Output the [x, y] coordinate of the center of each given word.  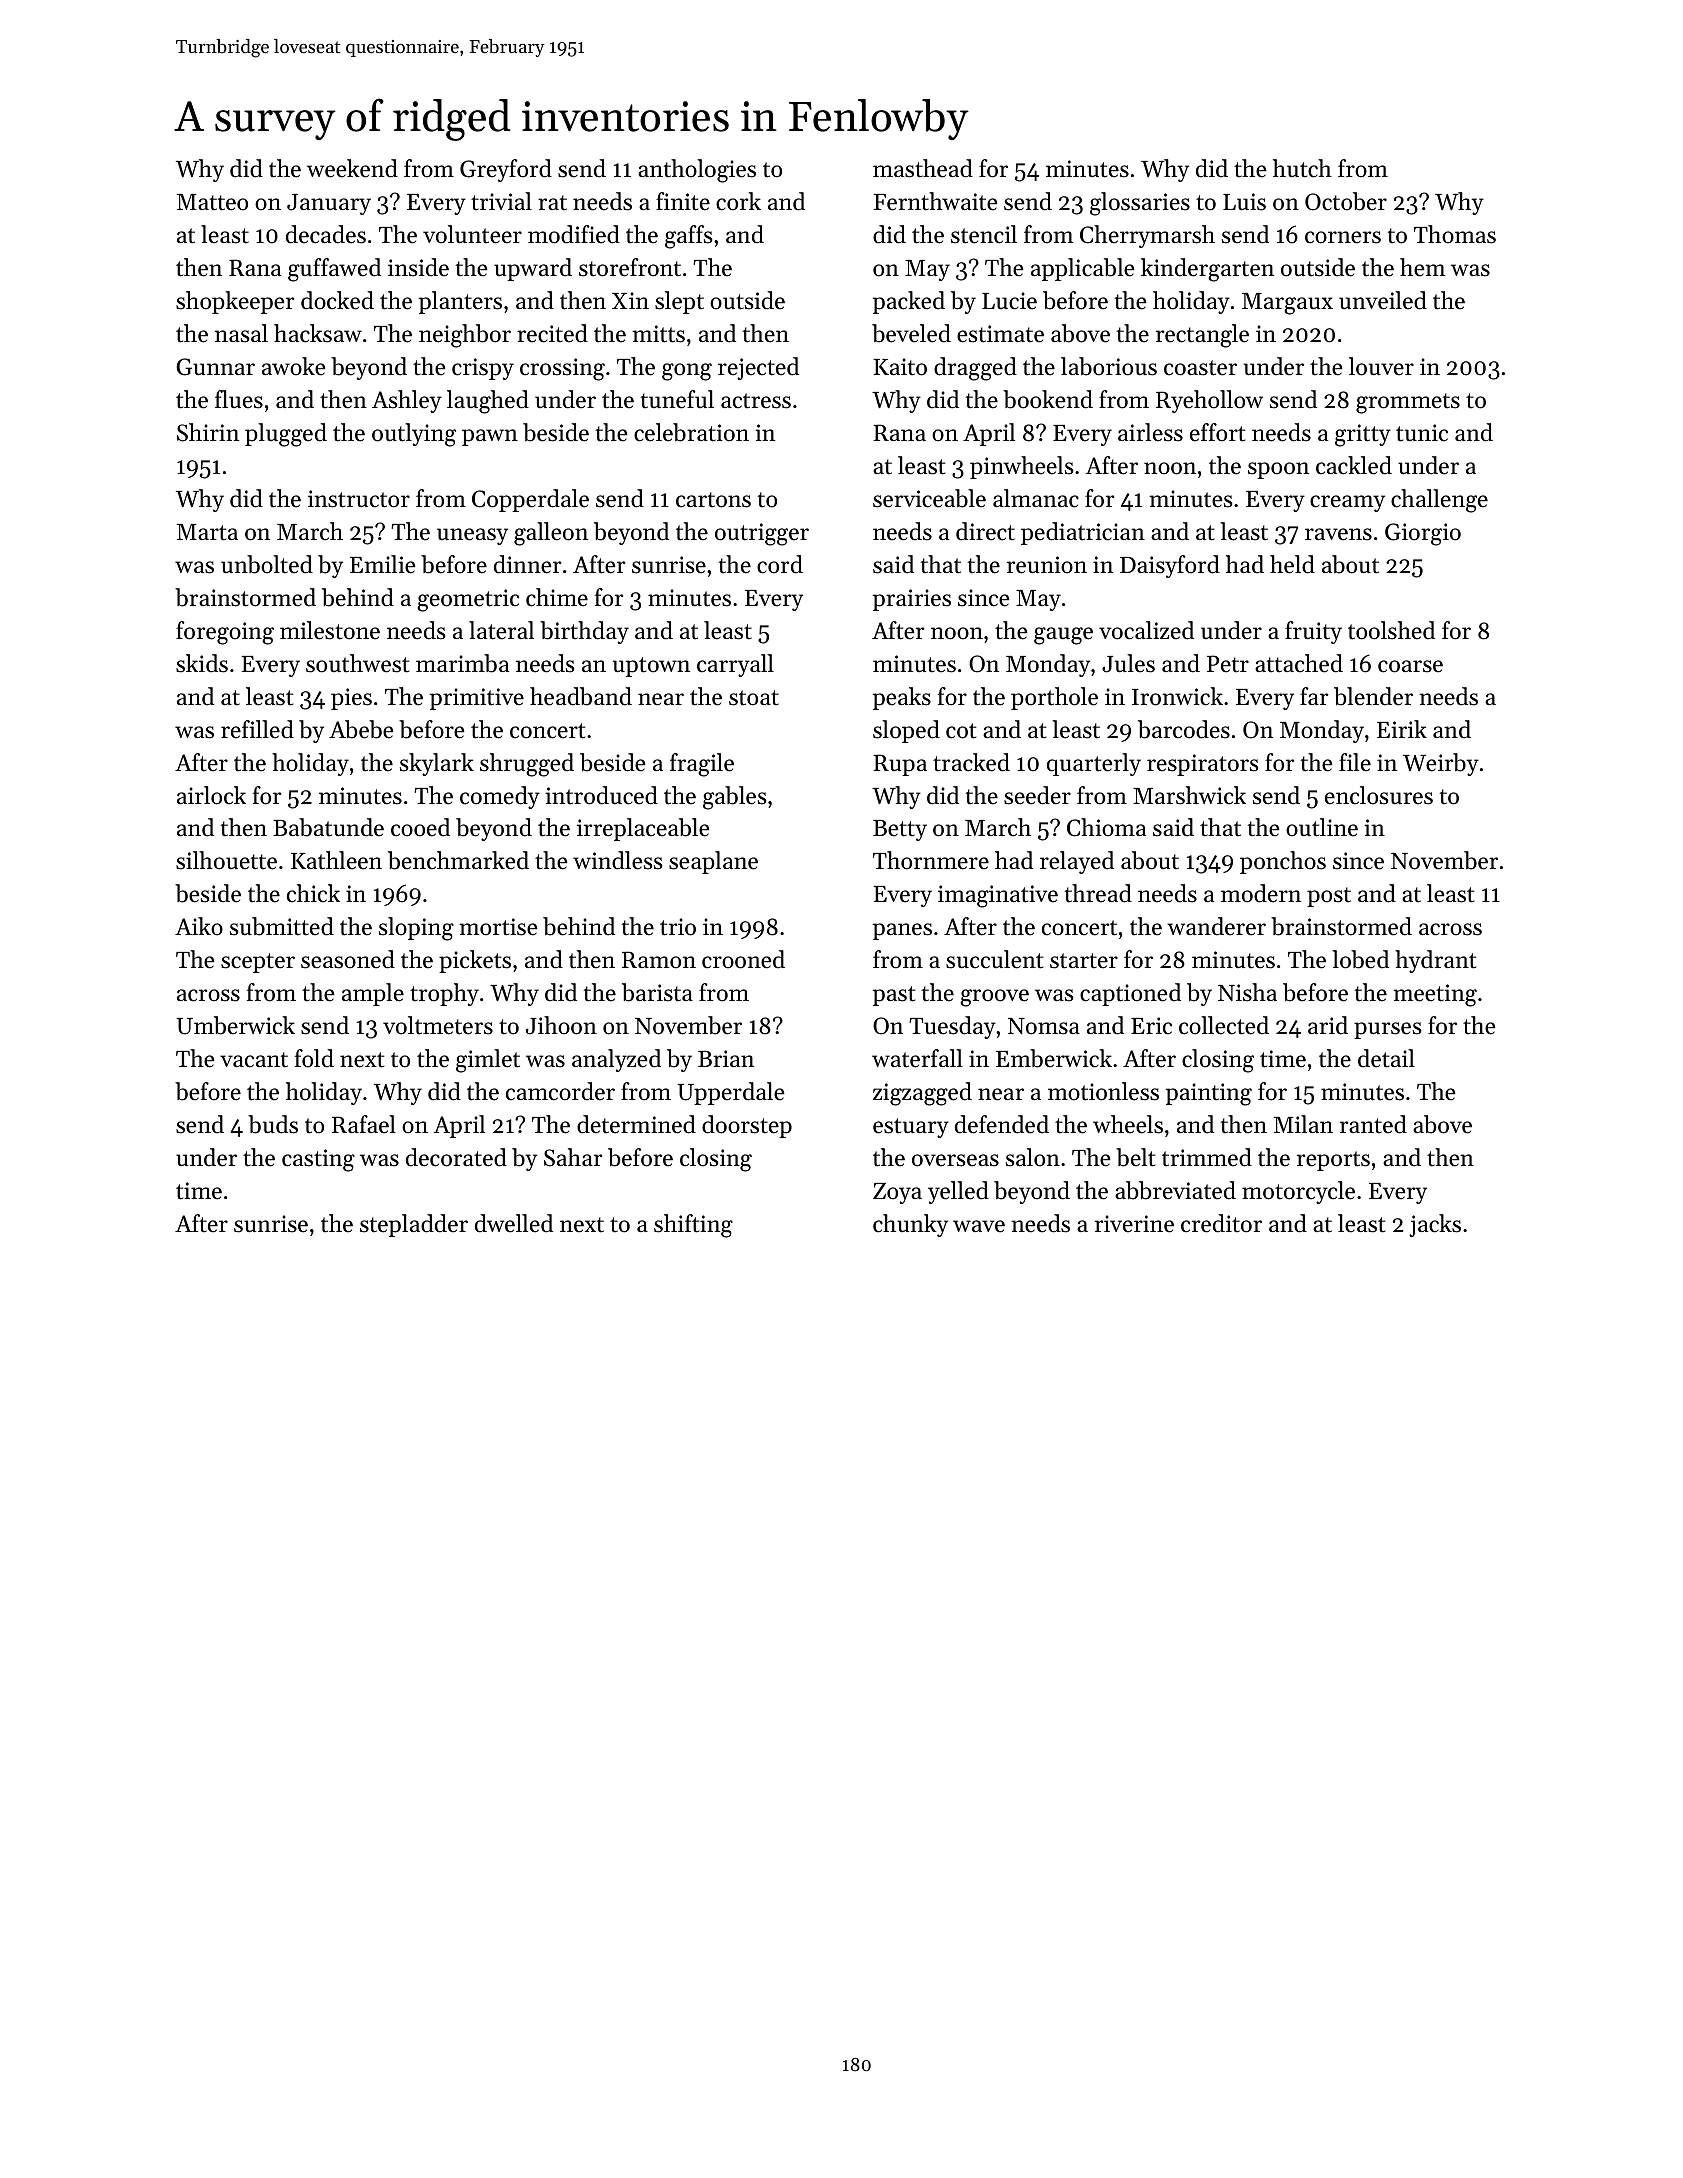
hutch [1302, 168]
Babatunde [328, 827]
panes [902, 931]
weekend [352, 168]
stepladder [414, 1225]
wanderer [1216, 926]
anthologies [697, 171]
